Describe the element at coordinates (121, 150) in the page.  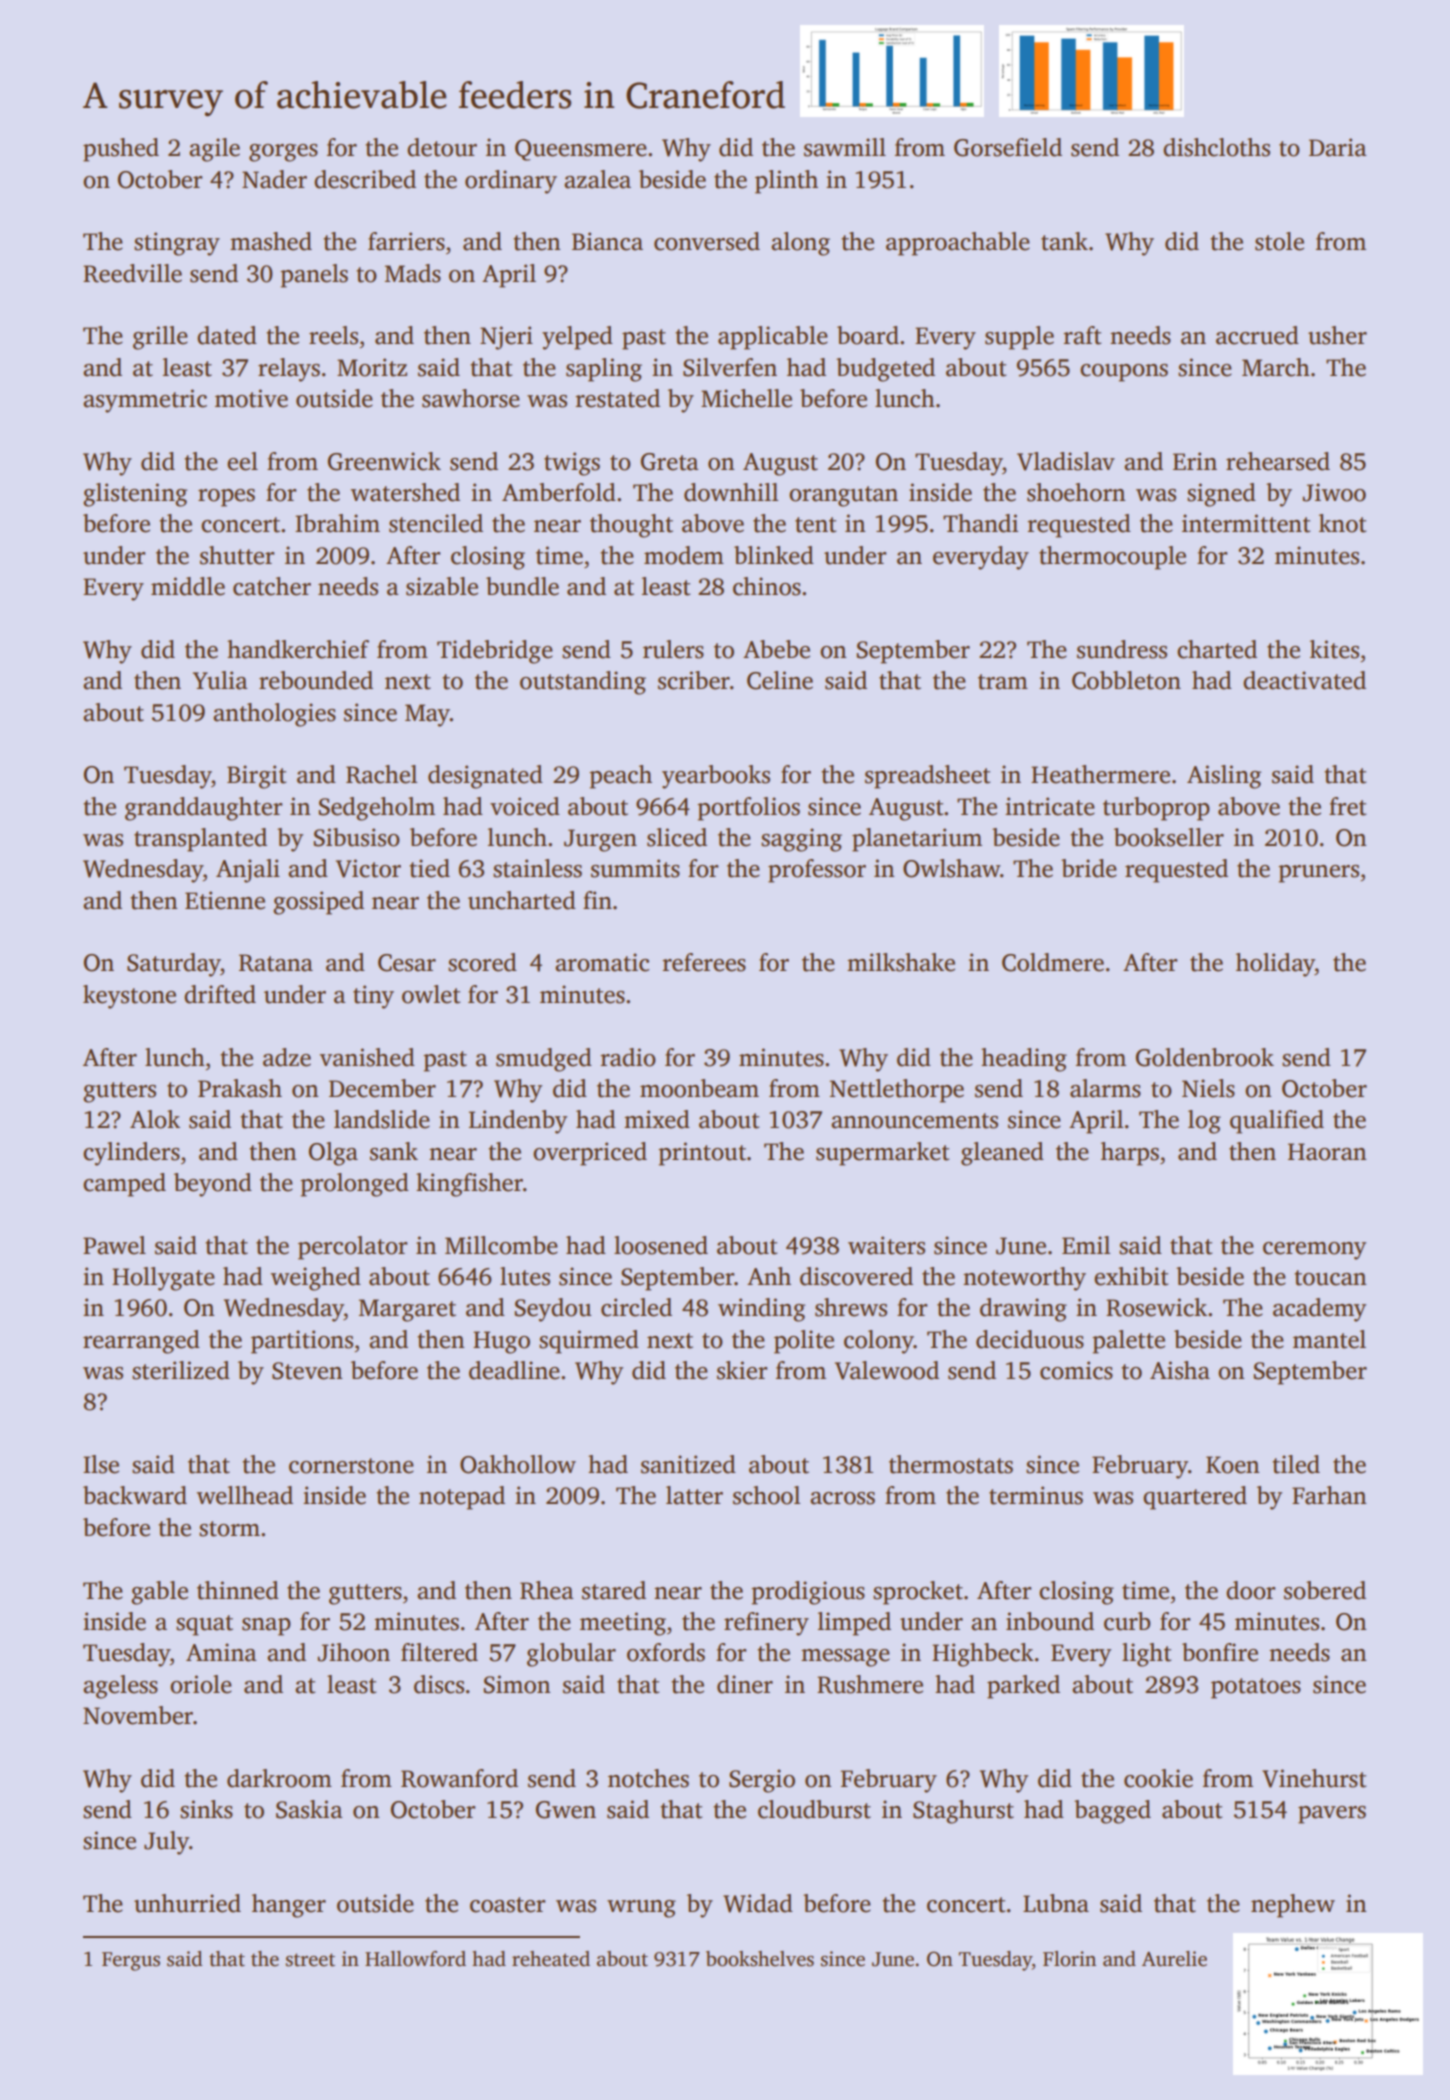
I see `pushed` at that location.
